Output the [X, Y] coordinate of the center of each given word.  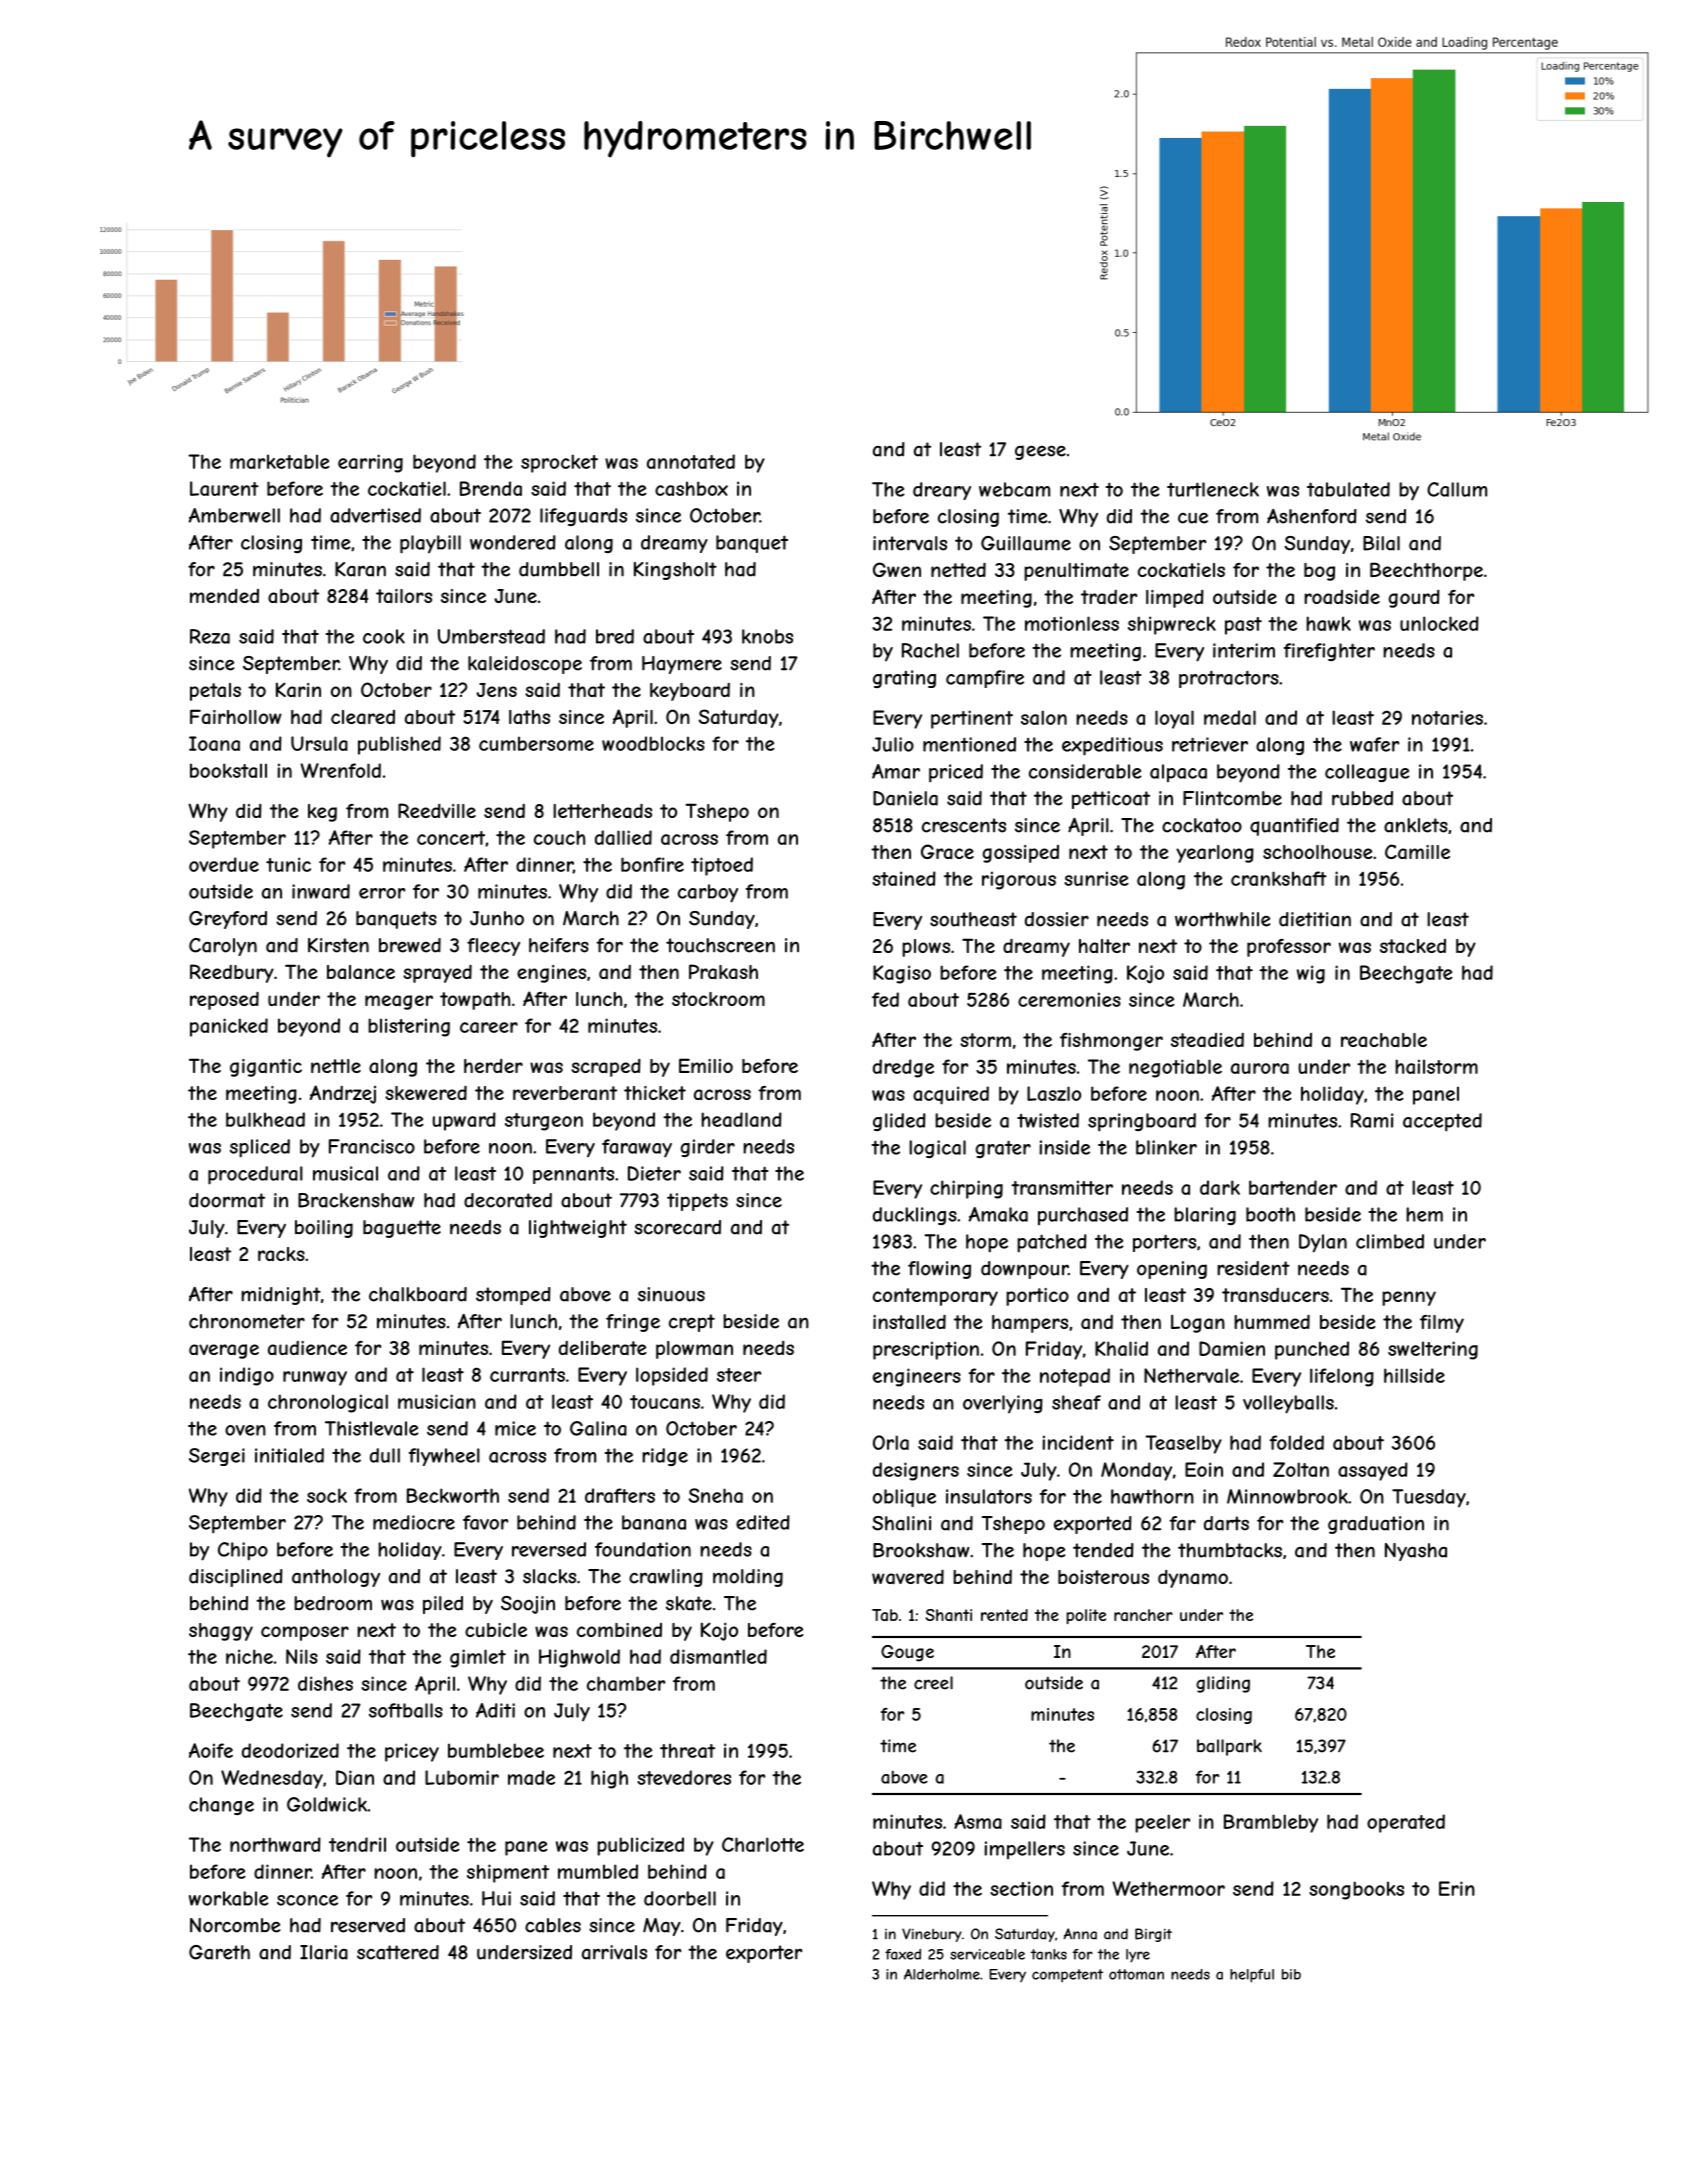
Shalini [901, 1523]
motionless [1072, 623]
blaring [1205, 1216]
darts [1226, 1523]
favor [485, 1522]
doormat [227, 1200]
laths [529, 717]
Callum [1457, 489]
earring [370, 463]
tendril [357, 1844]
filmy [1442, 1324]
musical [345, 1173]
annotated [691, 461]
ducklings [915, 1216]
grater [1003, 1149]
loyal [1174, 719]
